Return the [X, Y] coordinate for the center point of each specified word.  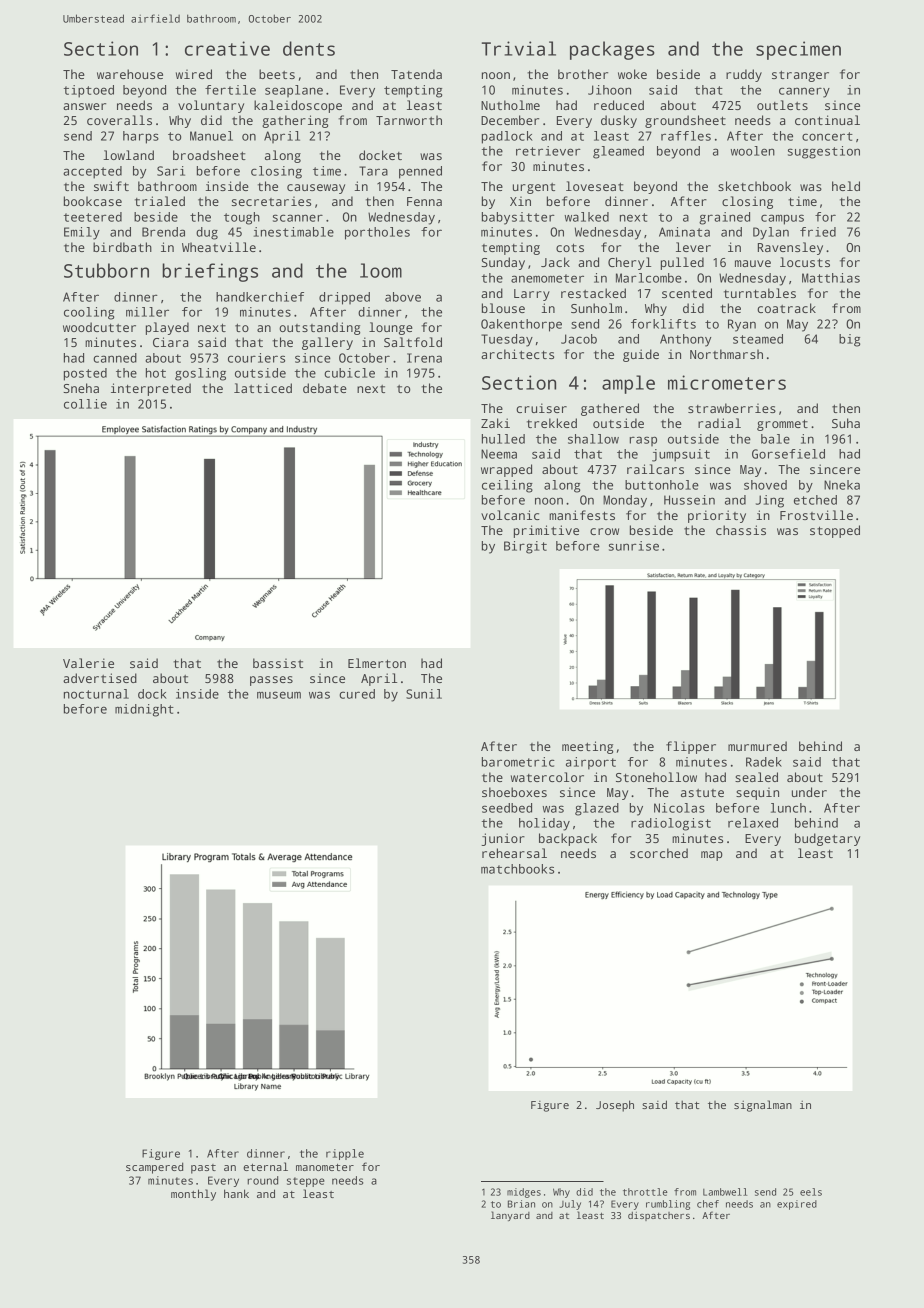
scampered [154, 1168]
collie [85, 404]
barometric [518, 762]
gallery [327, 343]
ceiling [507, 486]
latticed [263, 388]
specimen [798, 50]
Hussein [689, 500]
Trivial [519, 48]
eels [811, 1192]
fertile [230, 90]
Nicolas [679, 808]
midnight [144, 710]
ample [628, 384]
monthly [193, 1195]
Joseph [615, 1106]
